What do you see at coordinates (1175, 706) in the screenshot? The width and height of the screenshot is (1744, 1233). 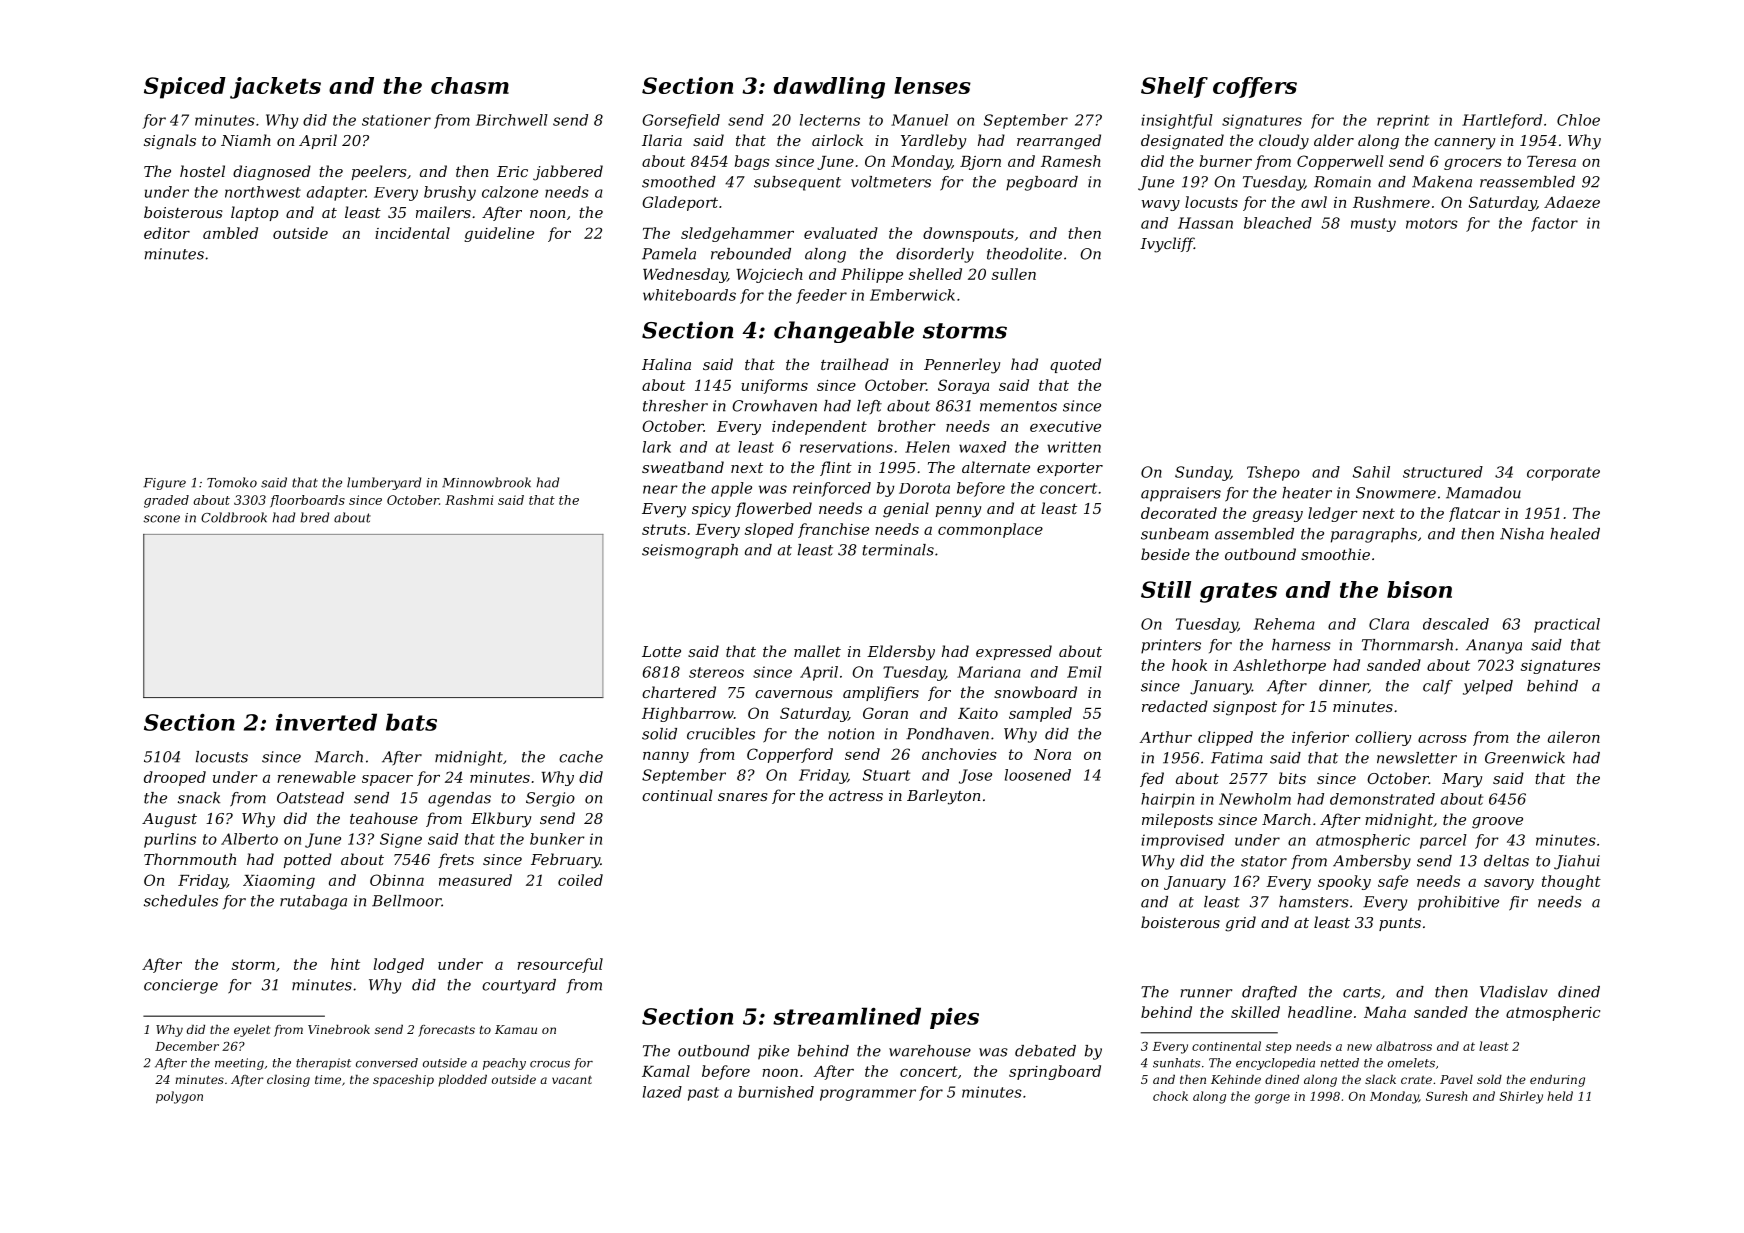 I see `redacted` at bounding box center [1175, 706].
